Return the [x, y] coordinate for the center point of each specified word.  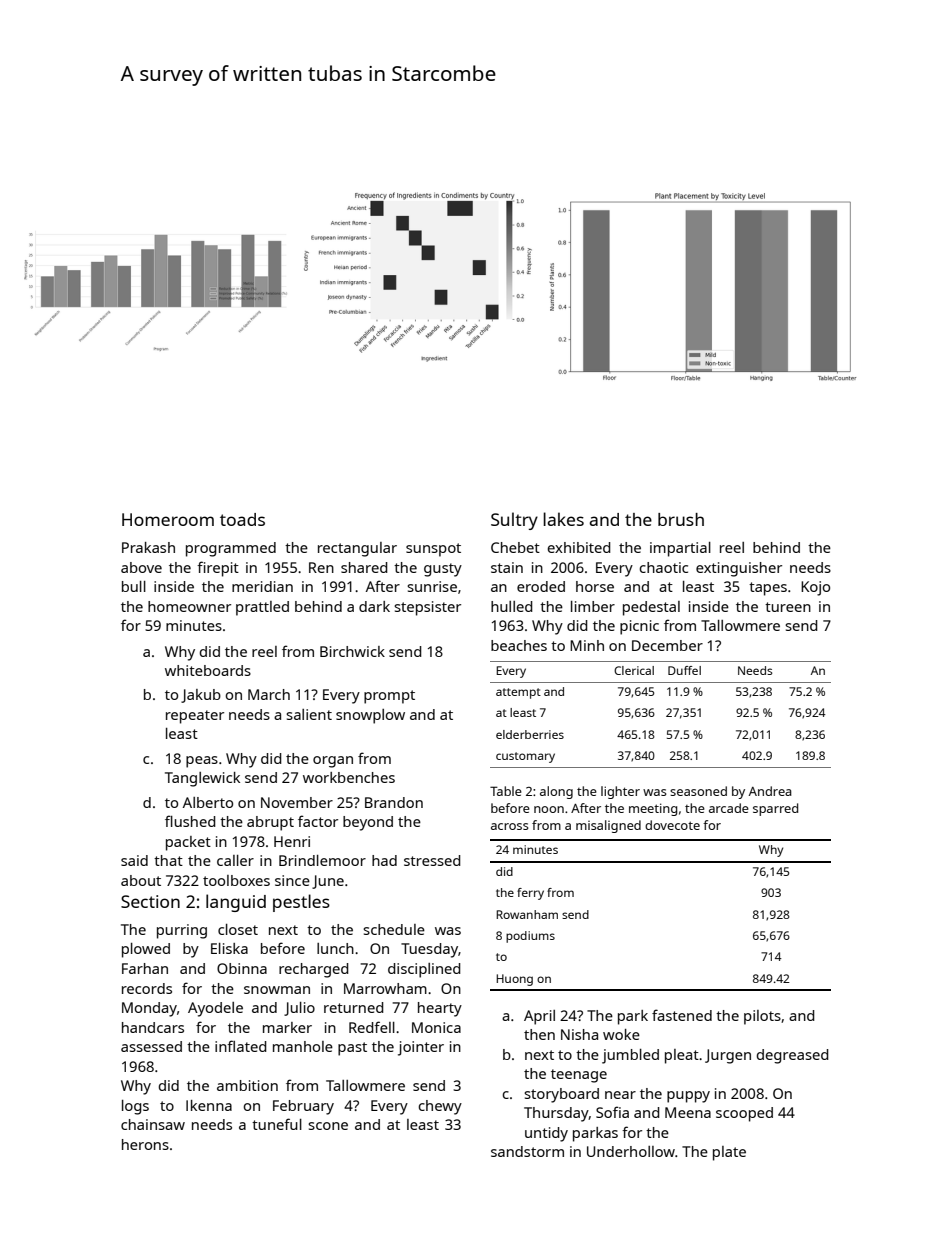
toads [242, 519]
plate [729, 1153]
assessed [151, 1046]
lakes [563, 519]
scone [328, 1126]
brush [681, 519]
